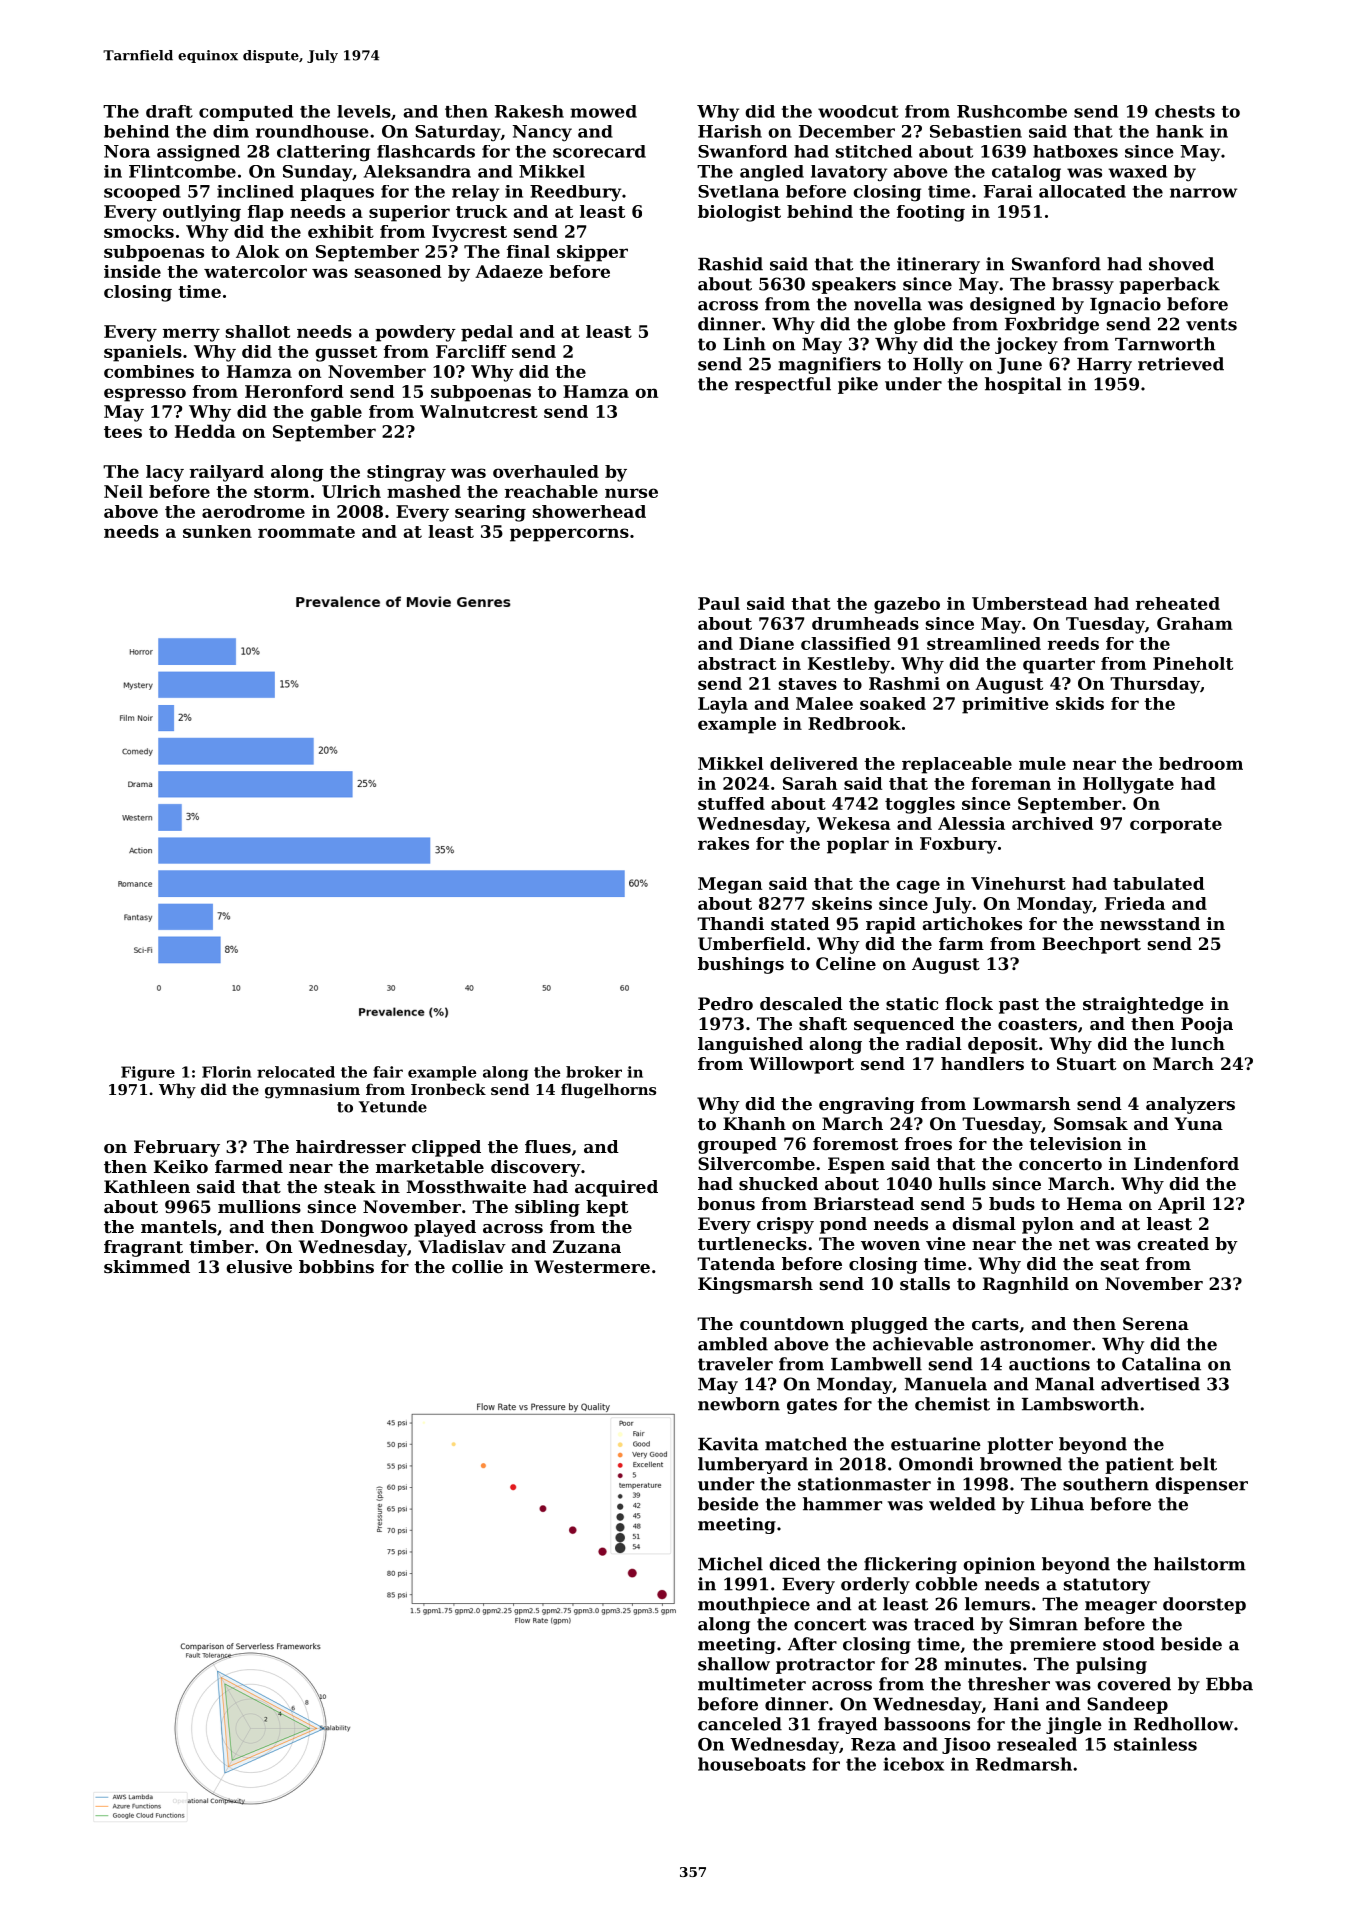 The height and width of the page is (1920, 1358). What do you see at coordinates (127, 151) in the page?
I see `Nora` at bounding box center [127, 151].
